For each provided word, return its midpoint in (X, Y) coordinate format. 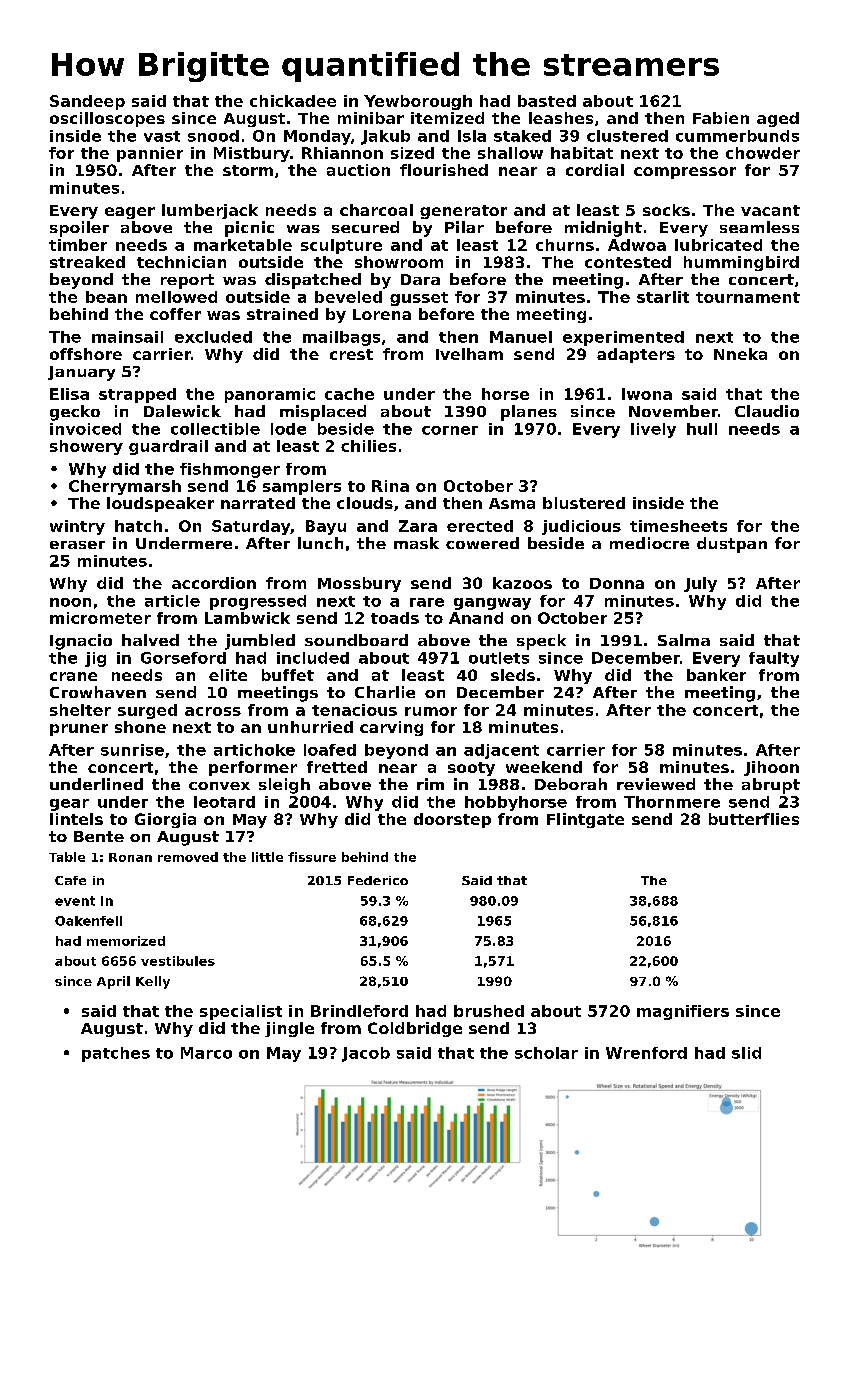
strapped (137, 395)
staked (522, 136)
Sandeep (87, 102)
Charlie (385, 692)
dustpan (732, 545)
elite (228, 675)
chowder (763, 153)
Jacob (366, 1054)
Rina (390, 486)
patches (116, 1054)
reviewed (656, 784)
